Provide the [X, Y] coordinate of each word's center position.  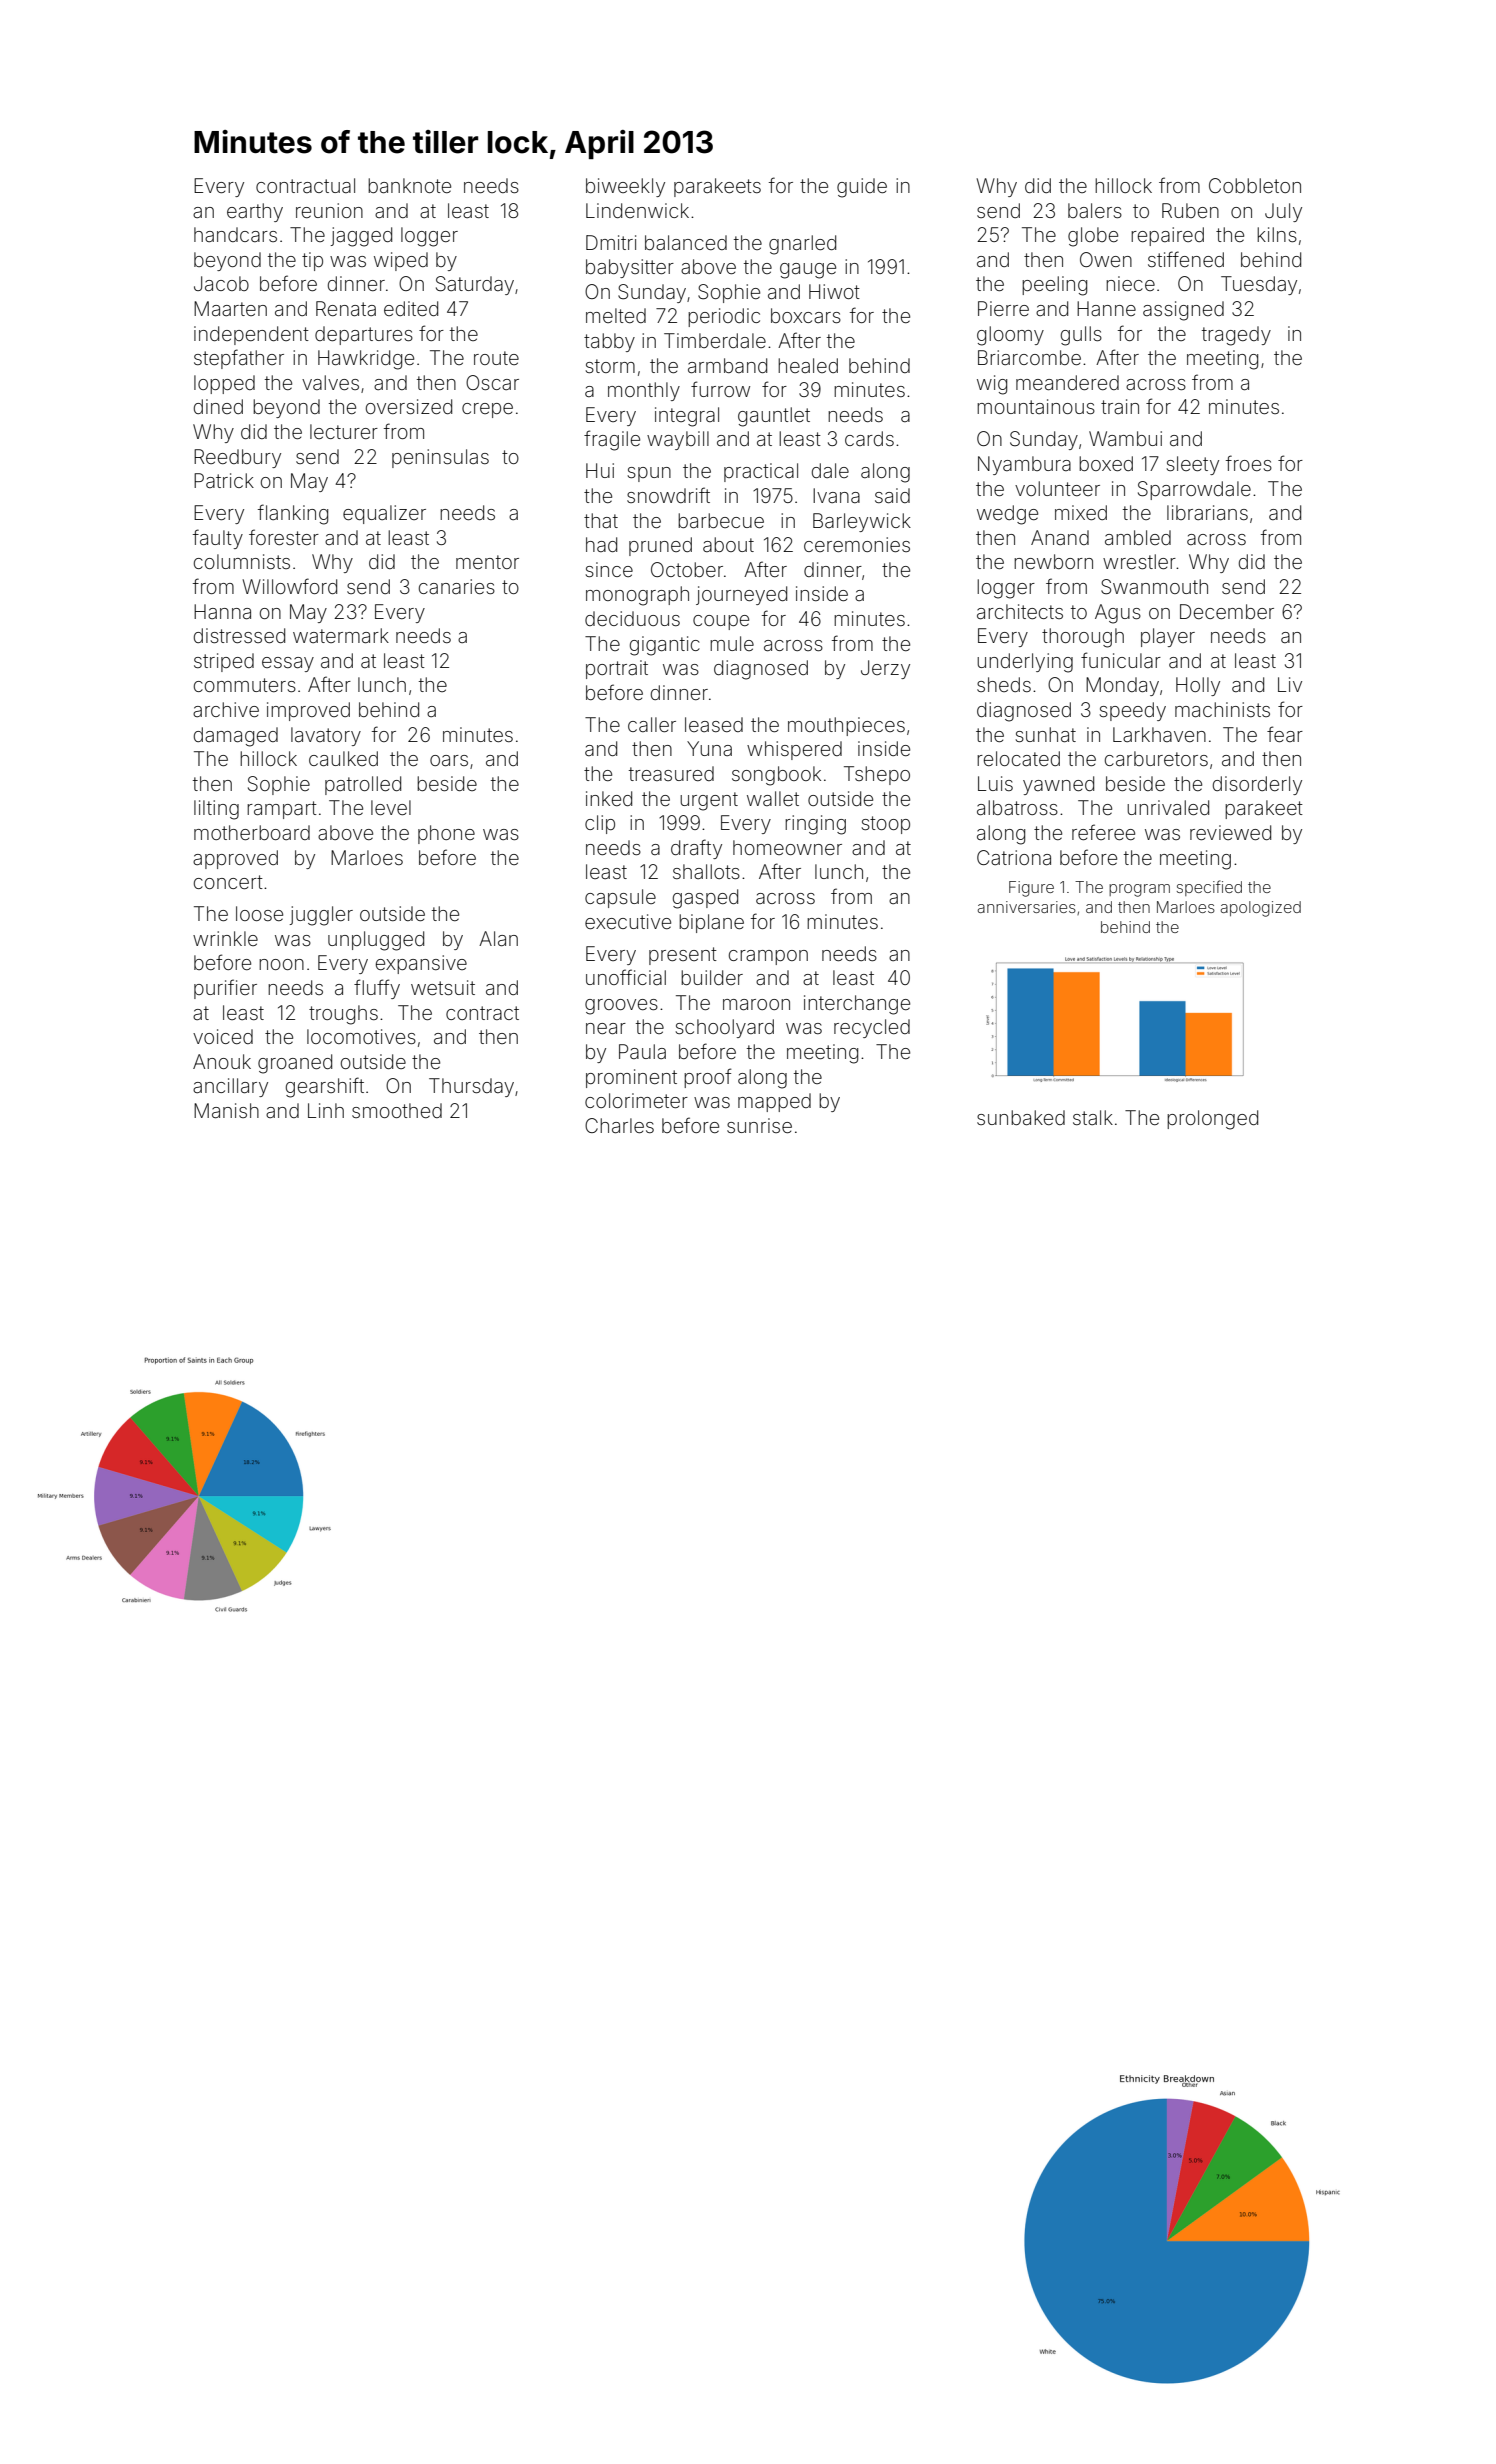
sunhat [1045, 734]
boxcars [806, 315]
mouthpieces [846, 726]
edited [411, 308]
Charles [619, 1125]
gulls [1081, 336]
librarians [1207, 512]
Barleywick [862, 522]
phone [446, 834]
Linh [326, 1110]
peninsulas [440, 458]
